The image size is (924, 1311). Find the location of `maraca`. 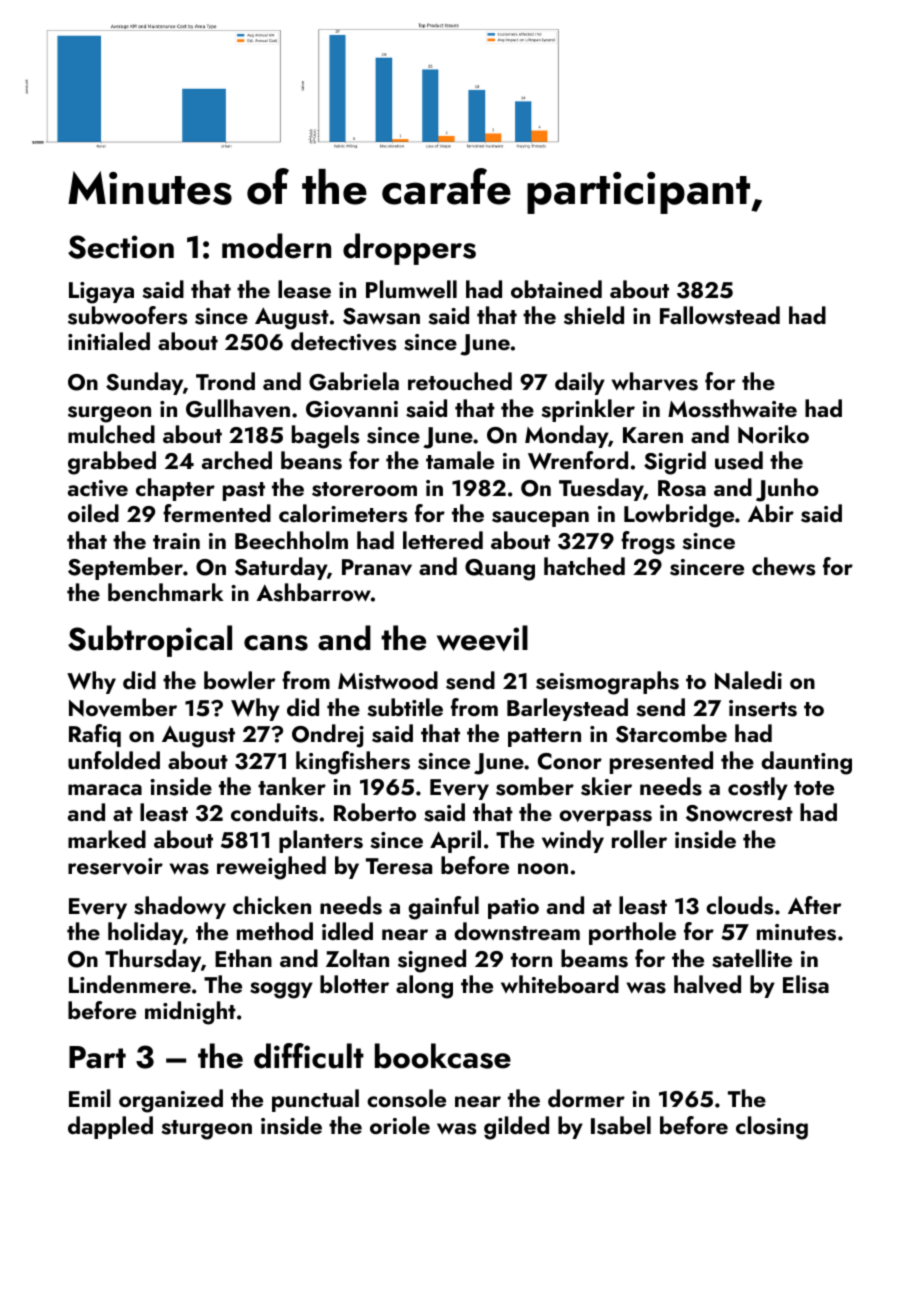

maraca is located at coordinates (105, 789).
